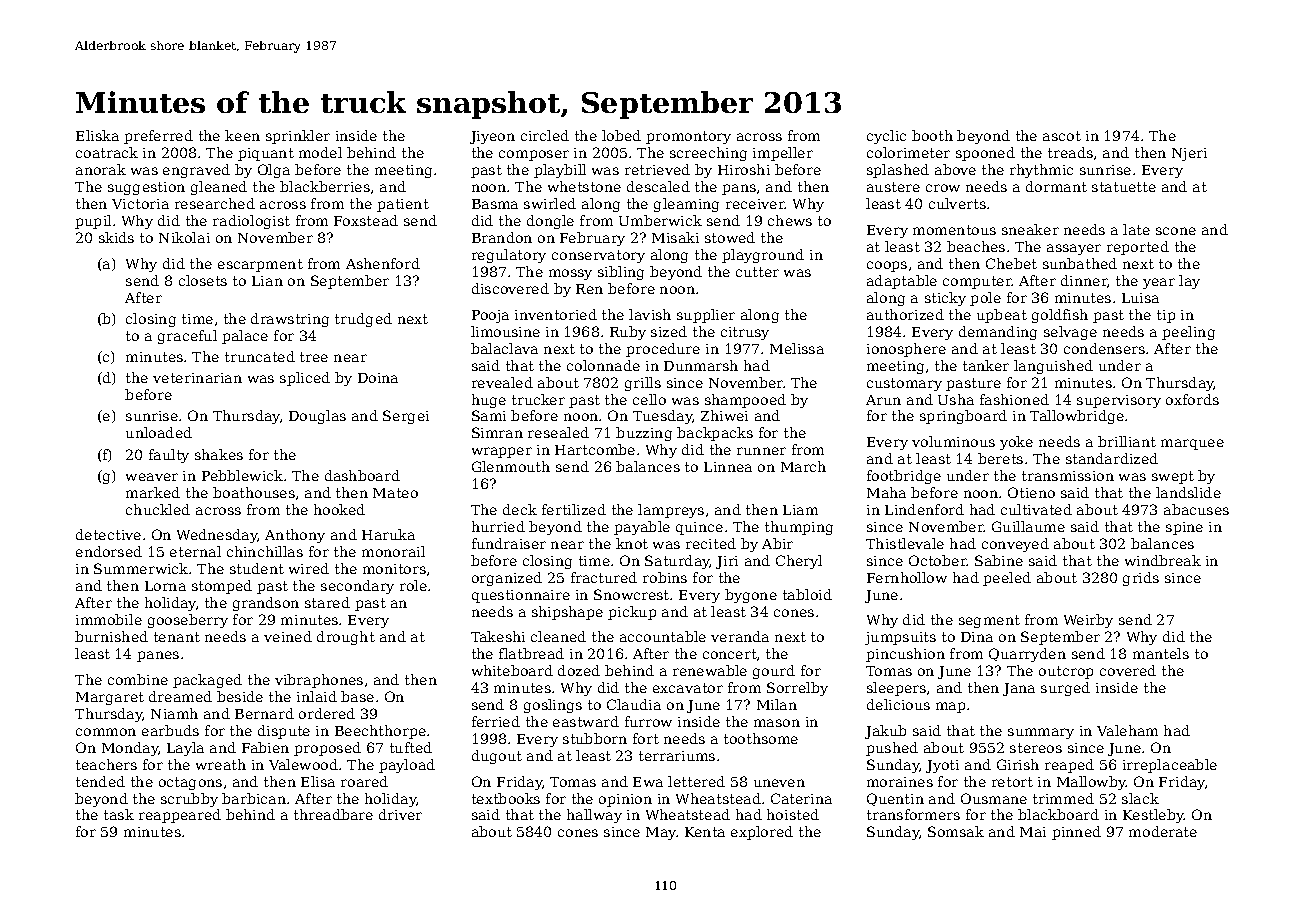 Image resolution: width=1308 pixels, height=924 pixels. Describe the element at coordinates (333, 814) in the screenshot. I see `threadbare` at that location.
